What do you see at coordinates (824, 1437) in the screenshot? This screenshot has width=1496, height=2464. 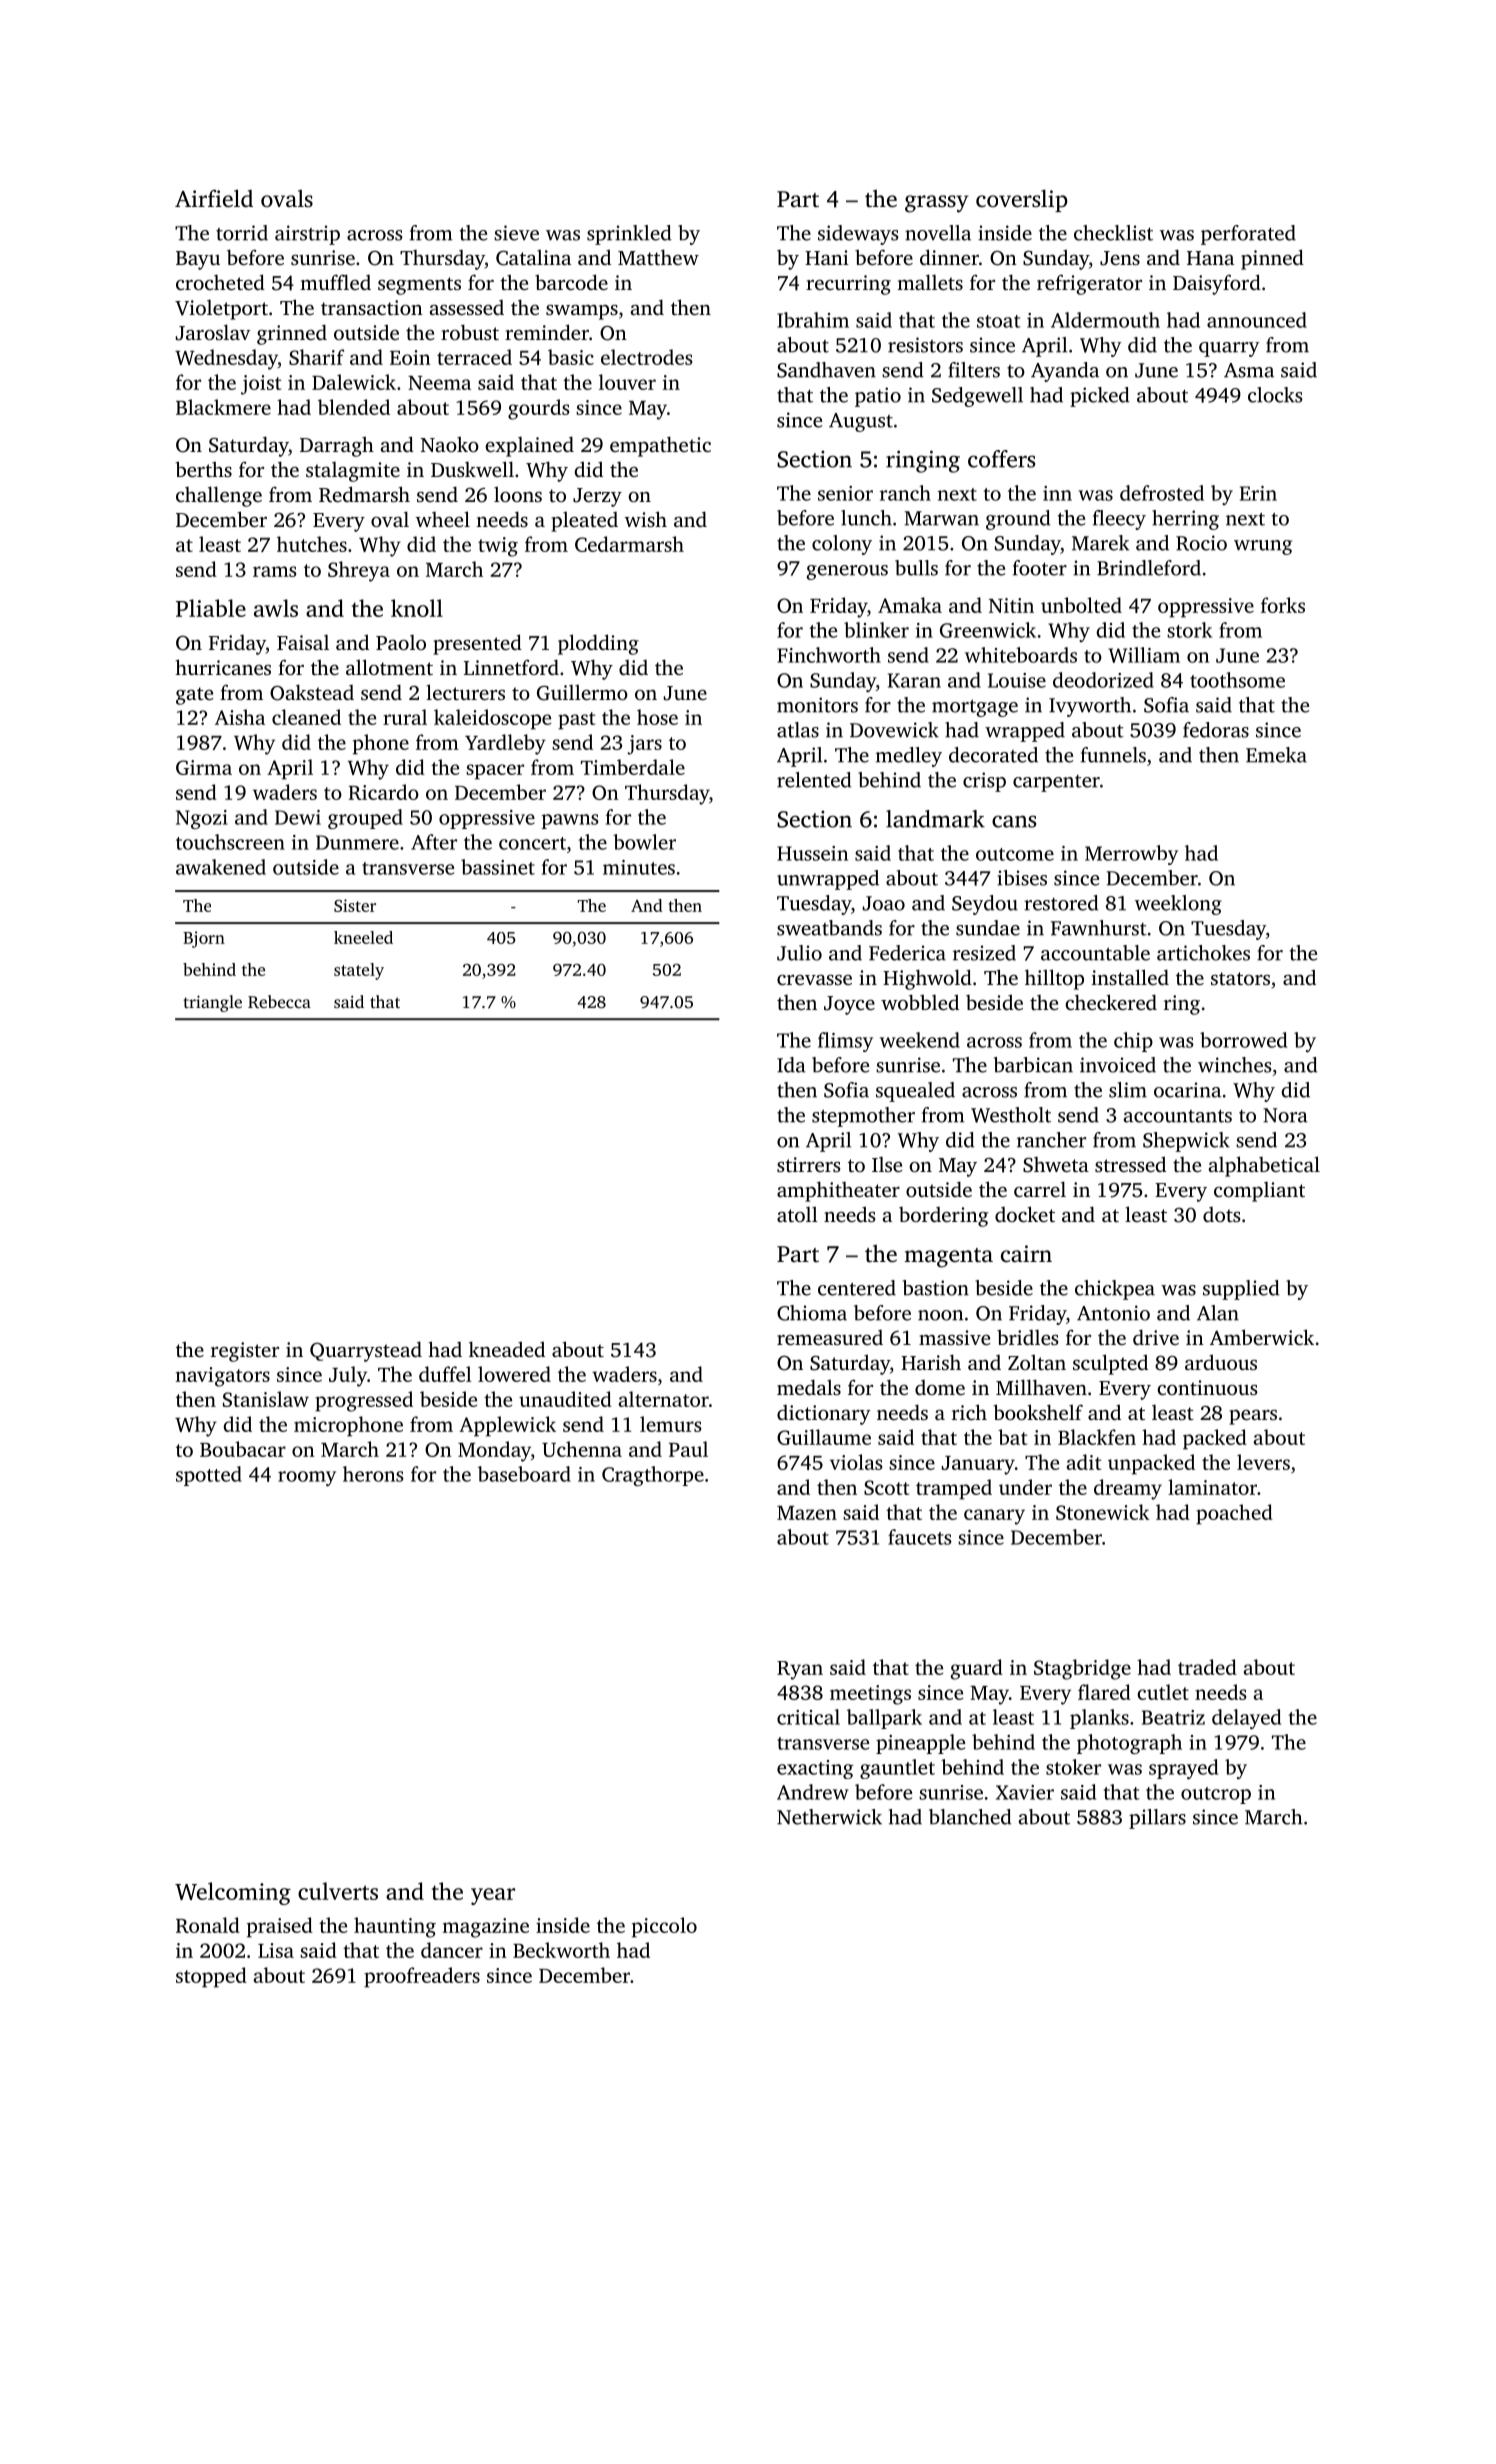 I see `Guillaume` at bounding box center [824, 1437].
